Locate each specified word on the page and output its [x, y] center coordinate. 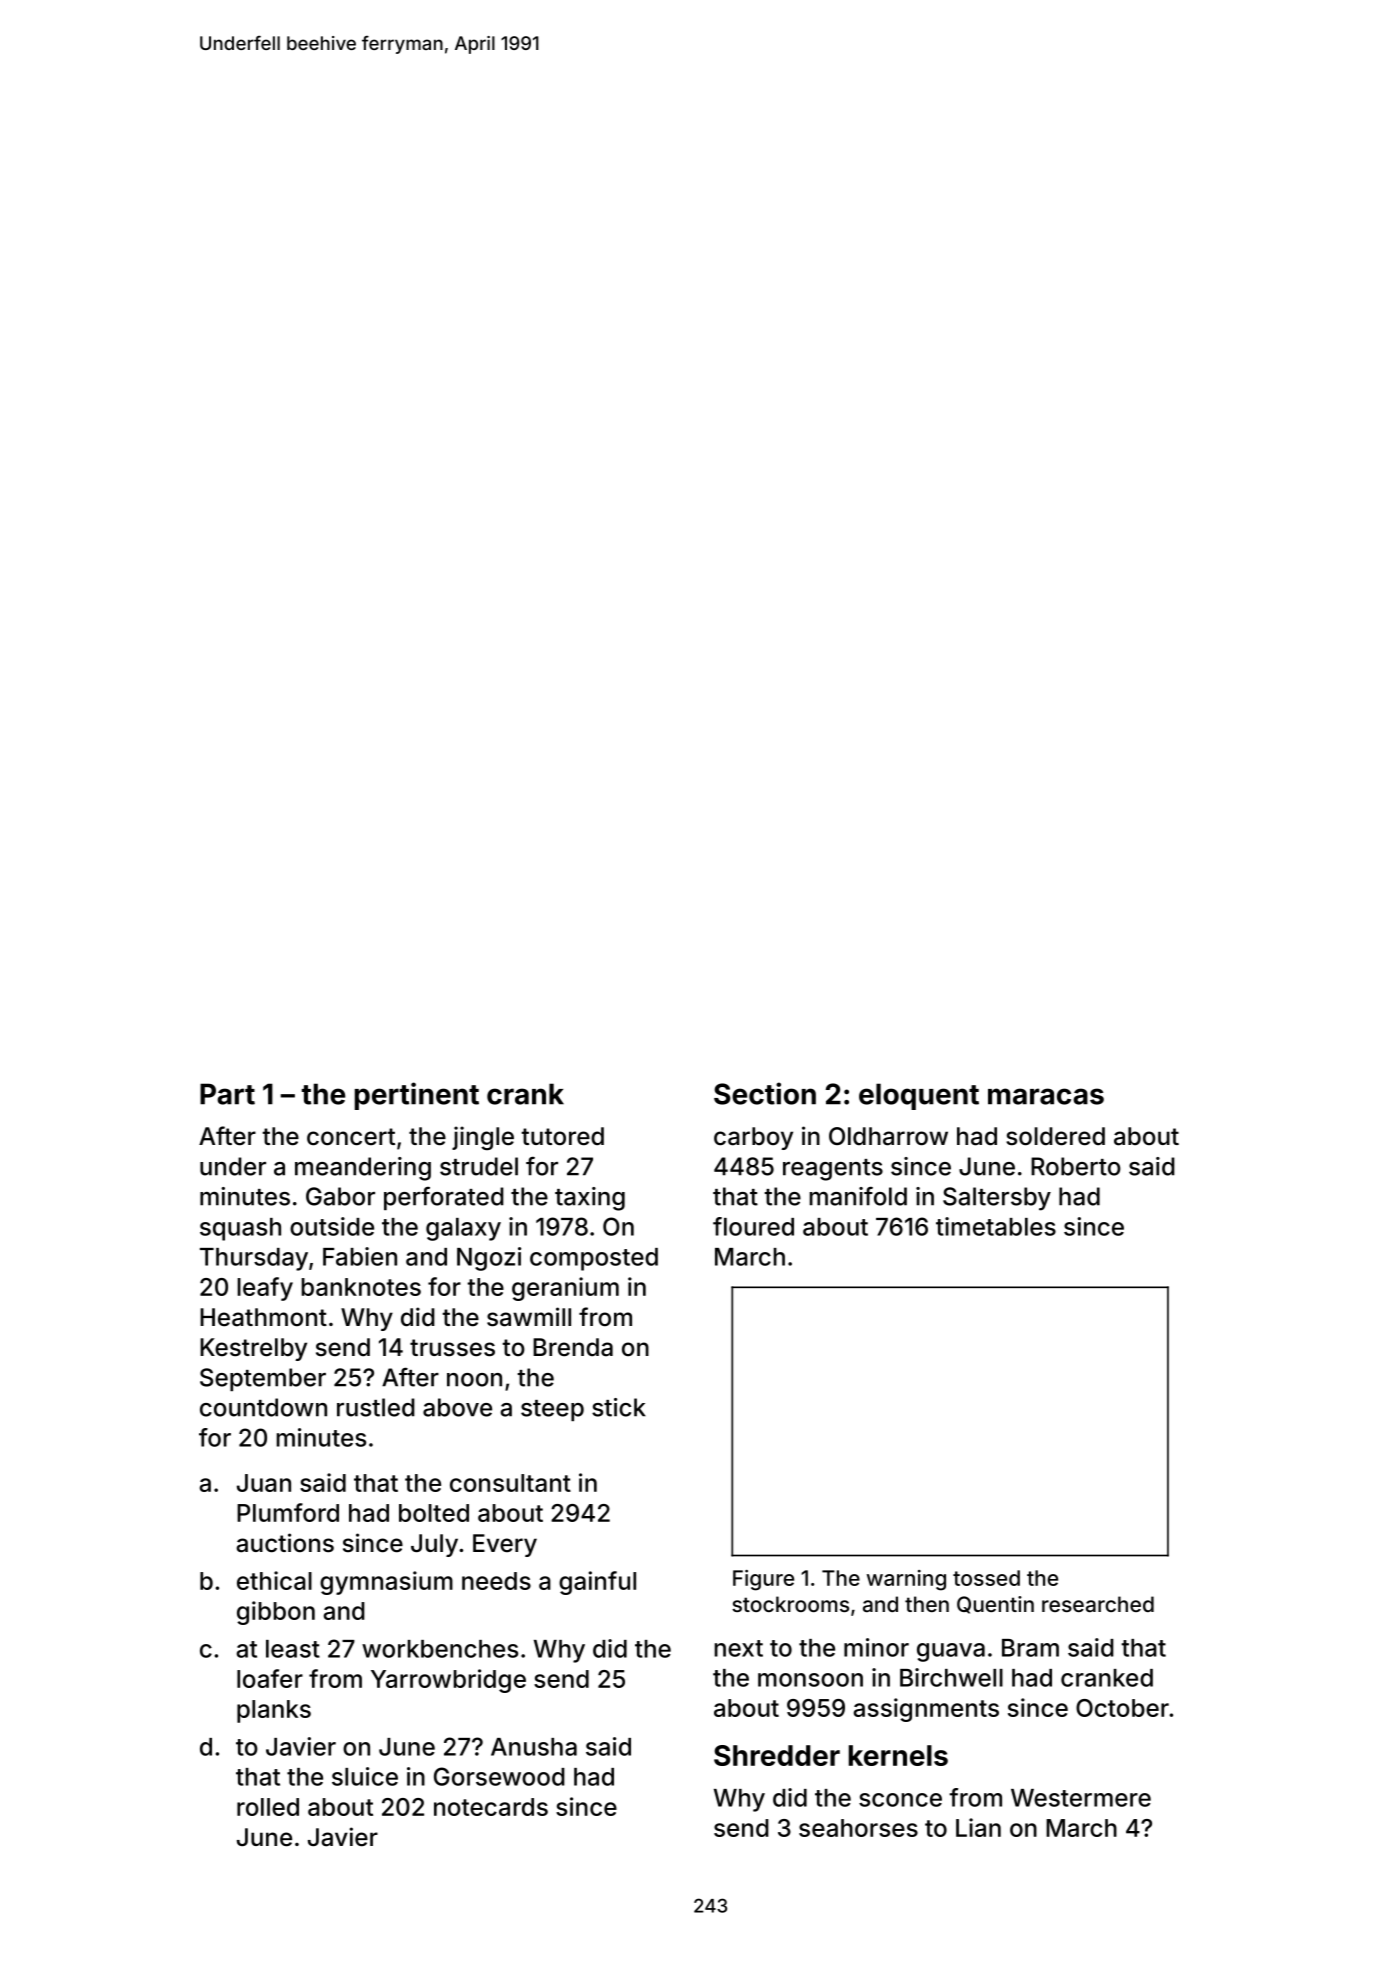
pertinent [417, 1096]
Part [227, 1094]
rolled [268, 1807]
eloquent [919, 1096]
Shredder [777, 1755]
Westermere [1081, 1798]
